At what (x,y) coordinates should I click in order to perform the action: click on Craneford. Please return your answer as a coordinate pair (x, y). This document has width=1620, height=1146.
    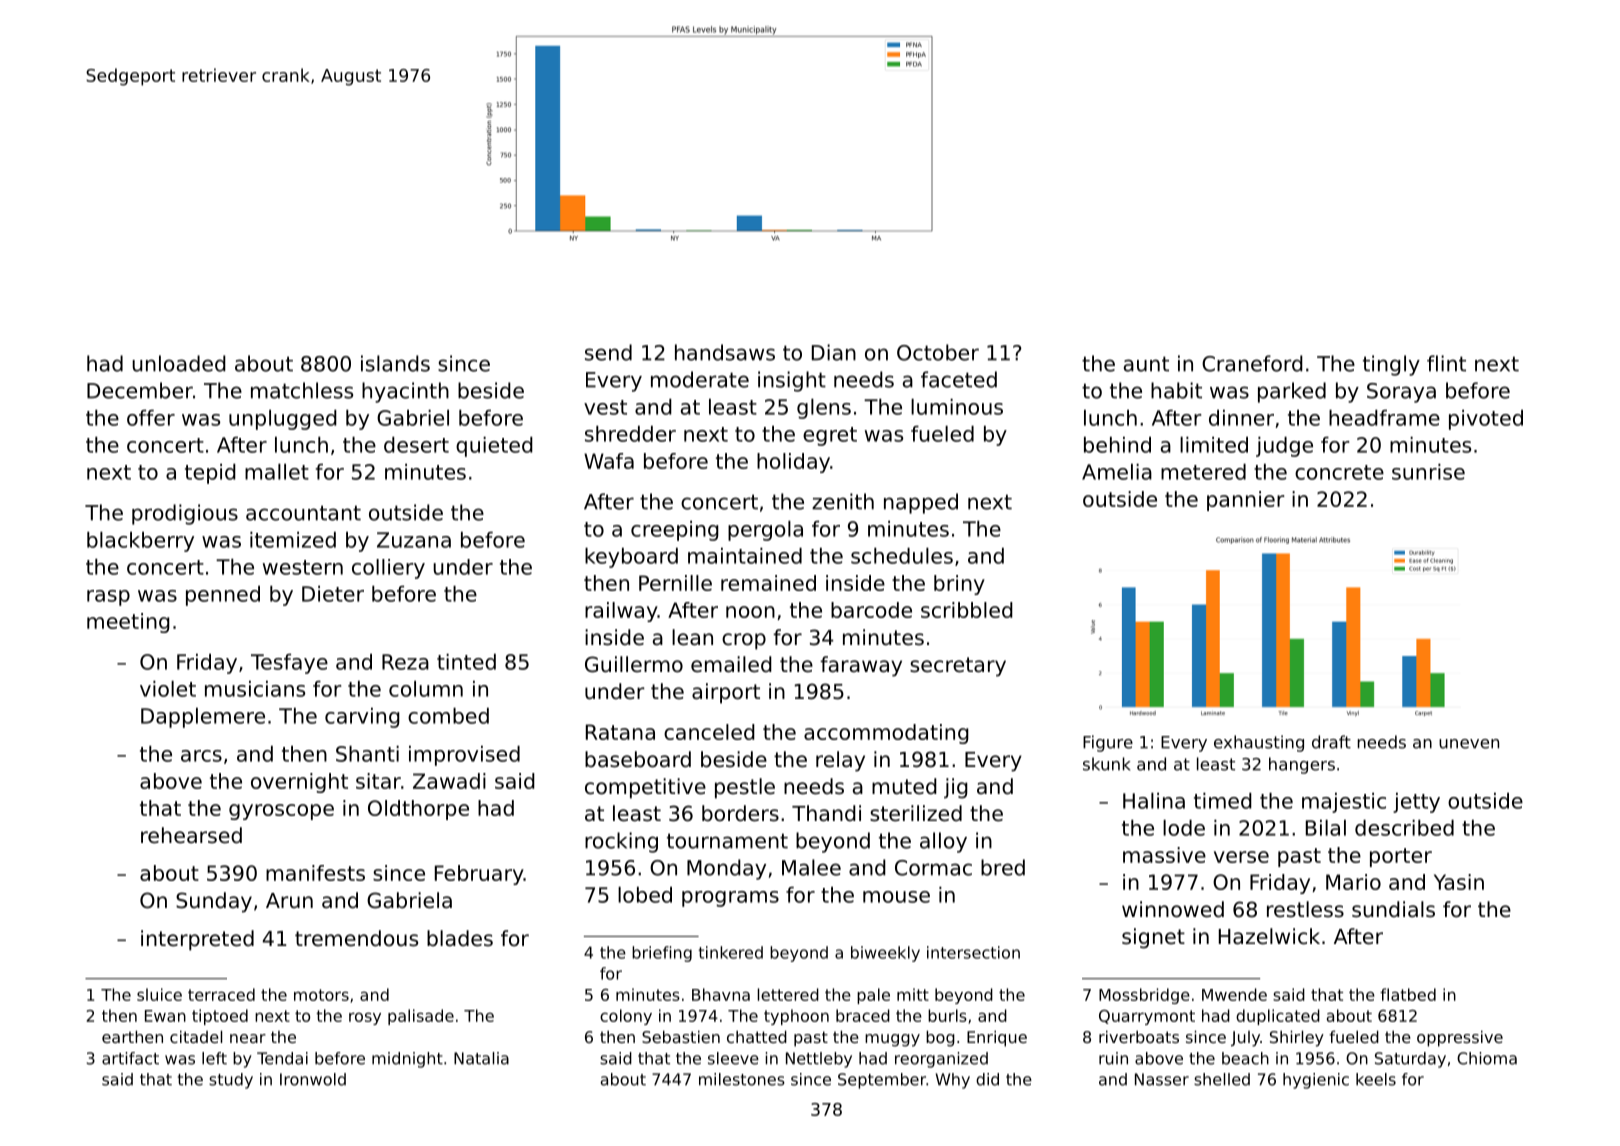
    Looking at the image, I should click on (1252, 363).
